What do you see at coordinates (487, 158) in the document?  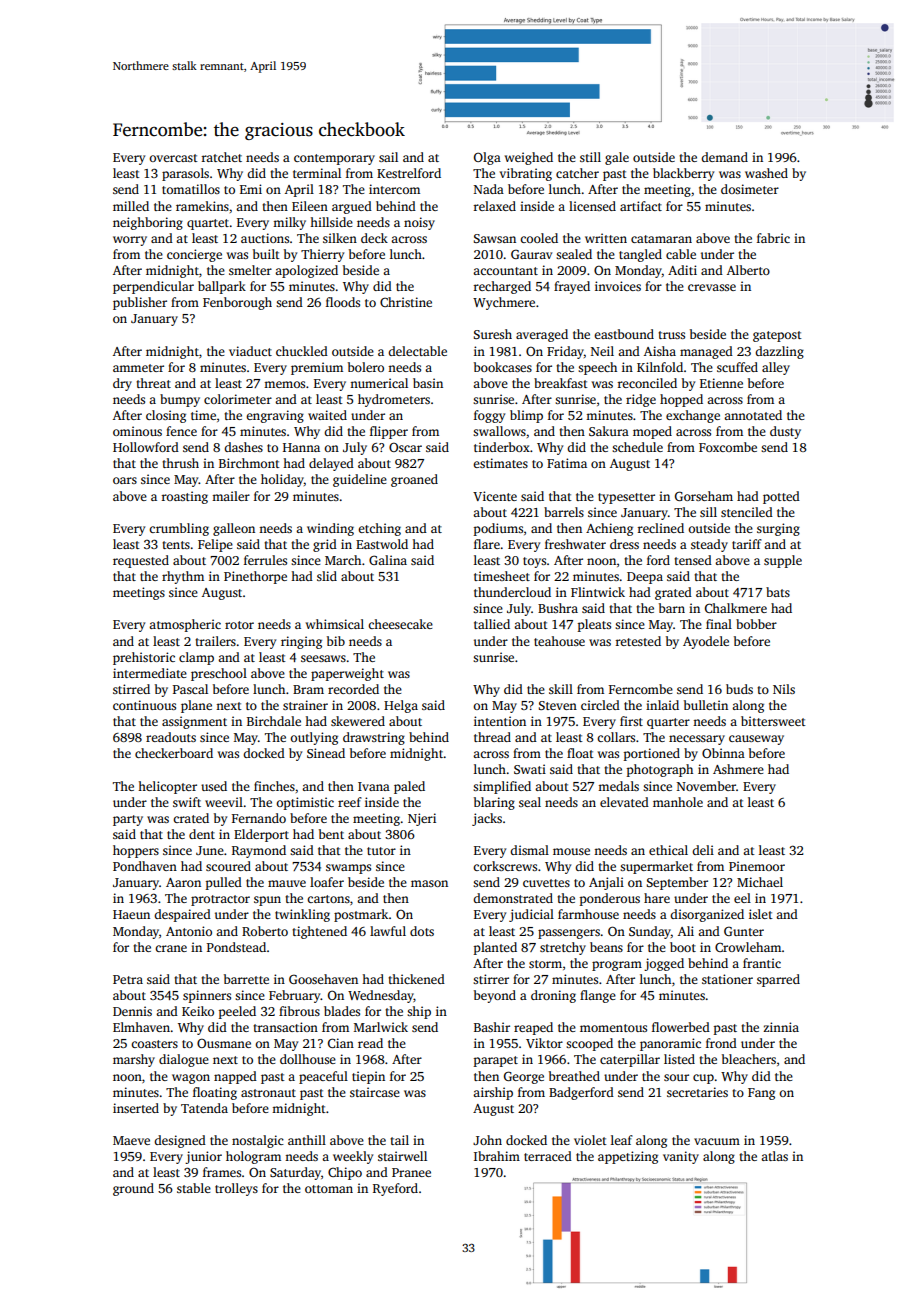 I see `Olga` at bounding box center [487, 158].
